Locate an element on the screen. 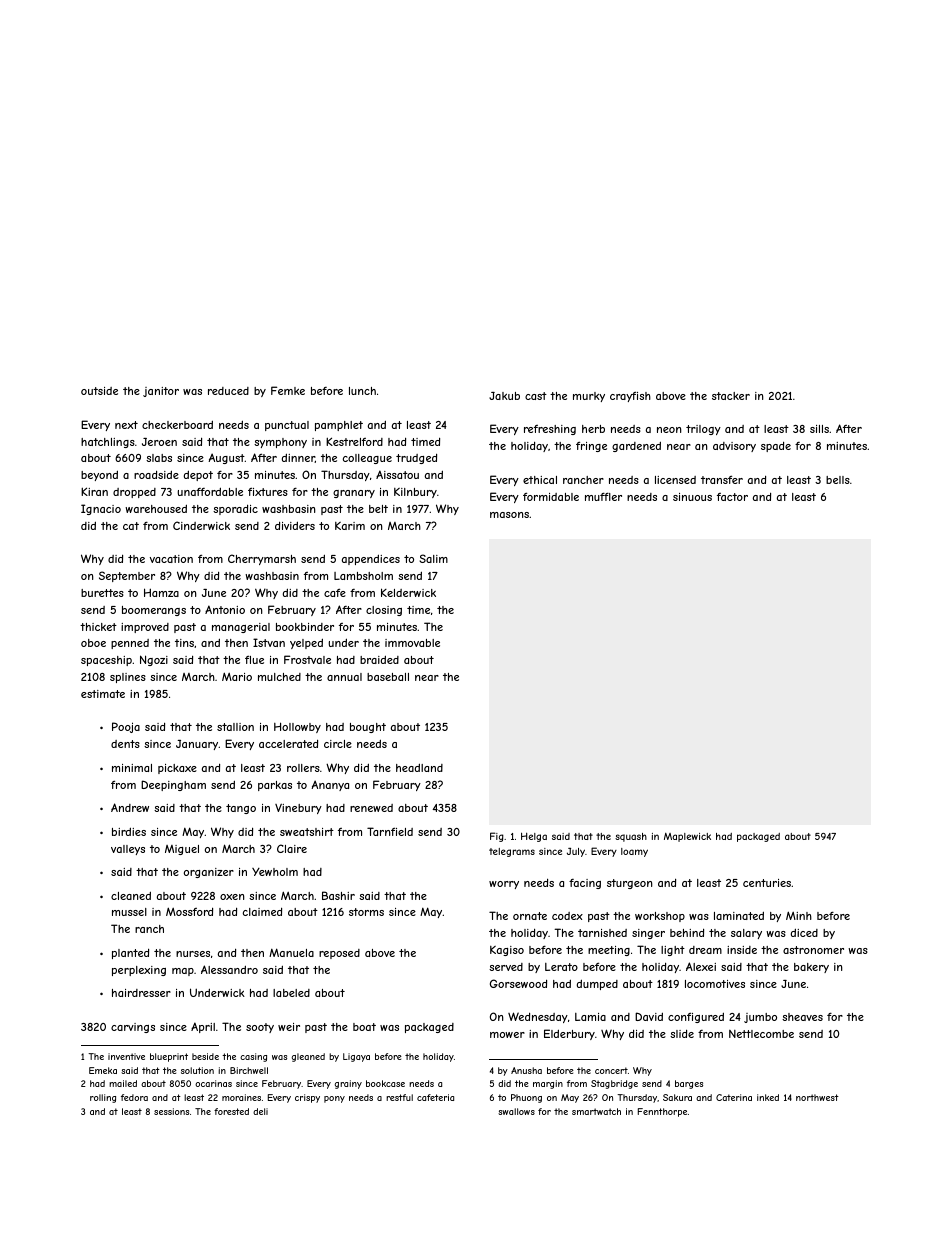  factor is located at coordinates (732, 497).
